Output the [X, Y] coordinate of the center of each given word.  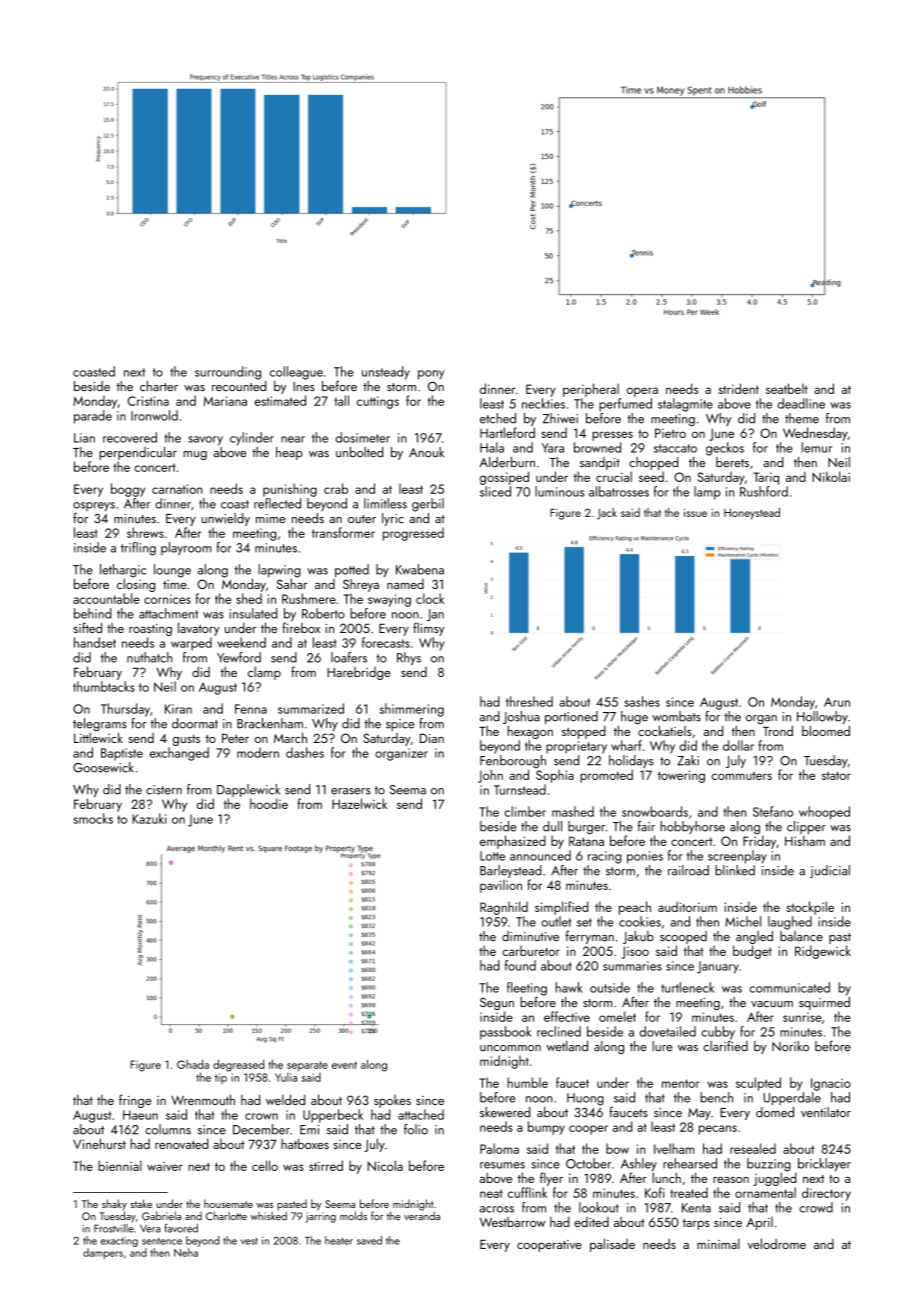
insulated [253, 613]
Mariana [225, 401]
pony [431, 375]
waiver [165, 1166]
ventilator [826, 1112]
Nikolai [831, 476]
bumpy [546, 1128]
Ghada [193, 1064]
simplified [561, 908]
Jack [607, 514]
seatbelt [787, 388]
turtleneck [687, 987]
